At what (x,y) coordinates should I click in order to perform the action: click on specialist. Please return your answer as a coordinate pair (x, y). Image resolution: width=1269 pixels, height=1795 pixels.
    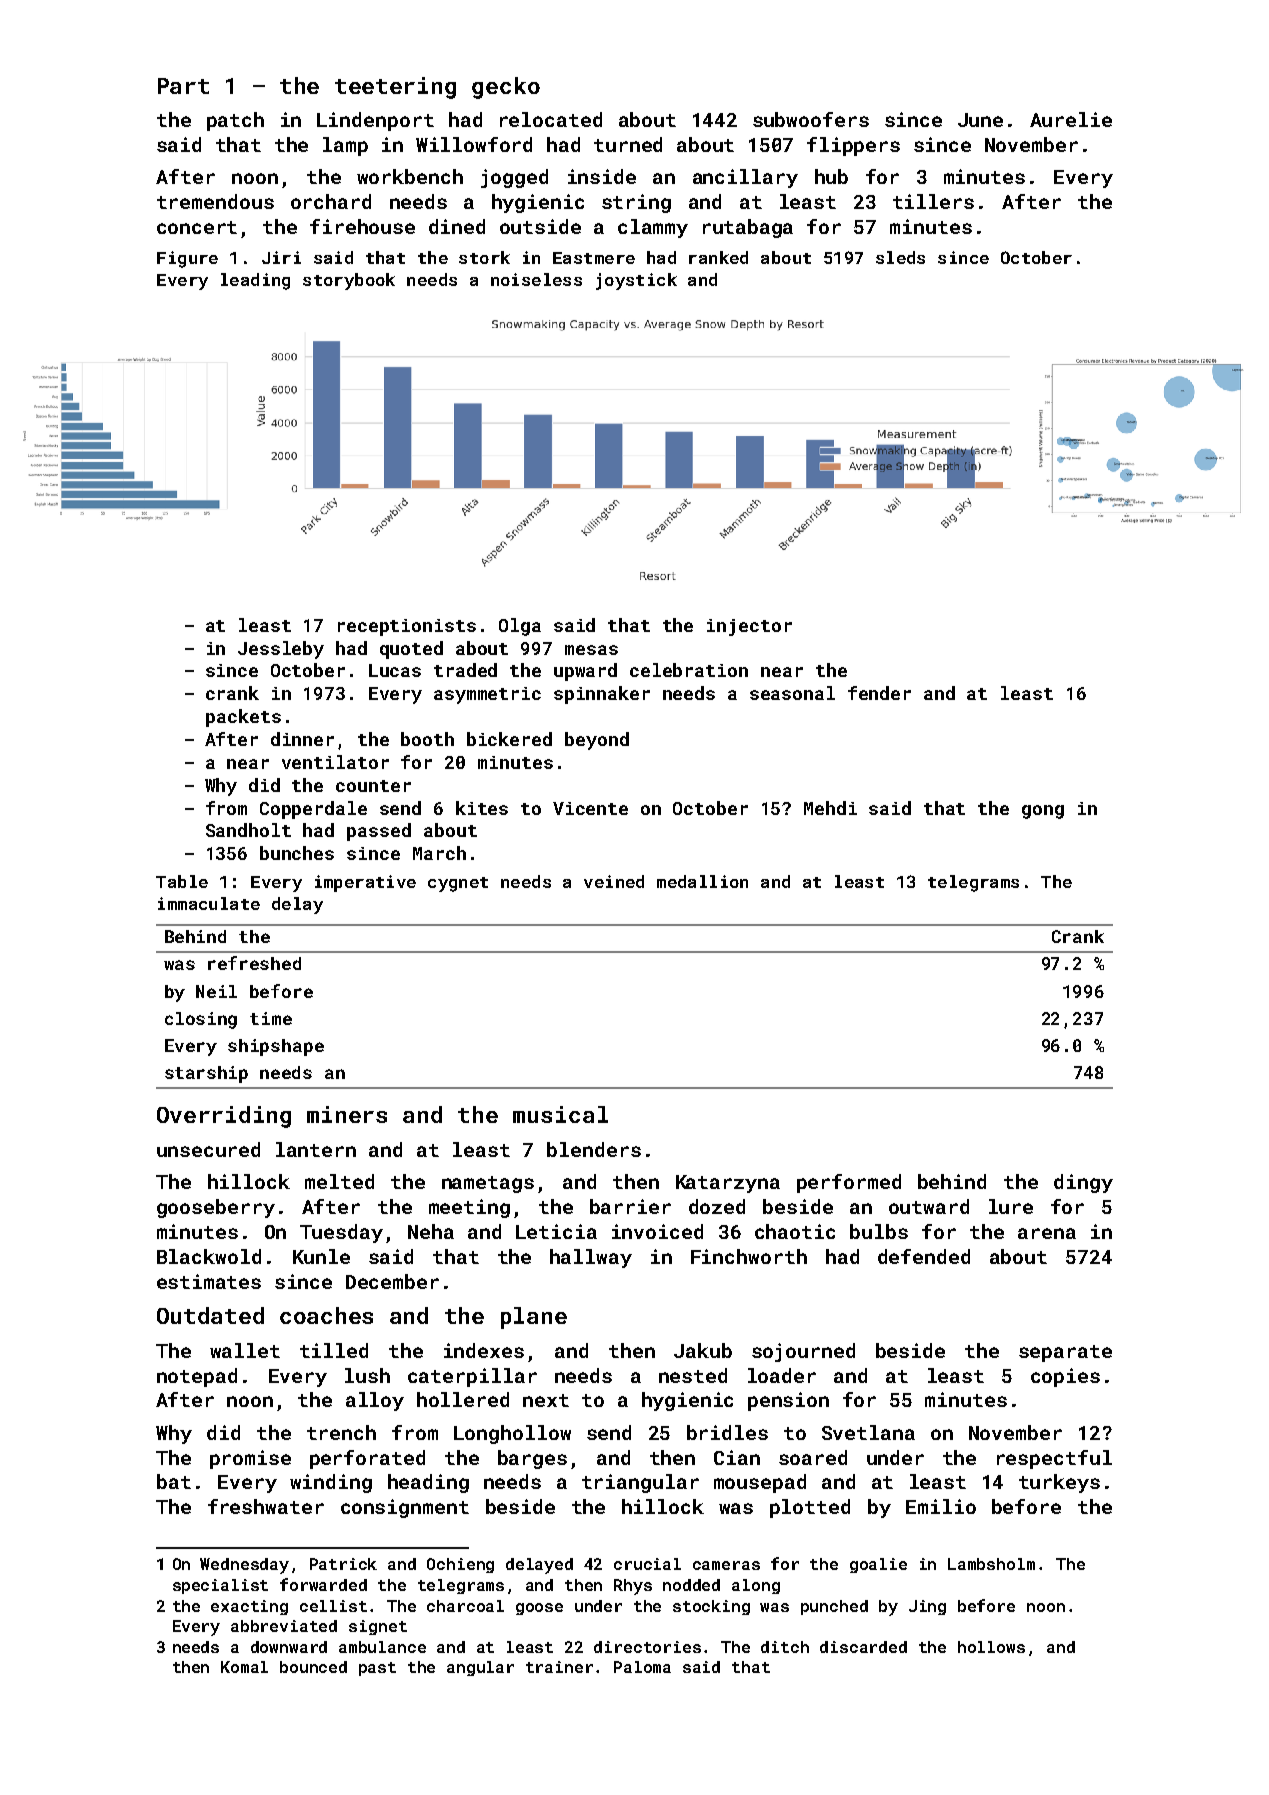
    Looking at the image, I should click on (220, 1586).
